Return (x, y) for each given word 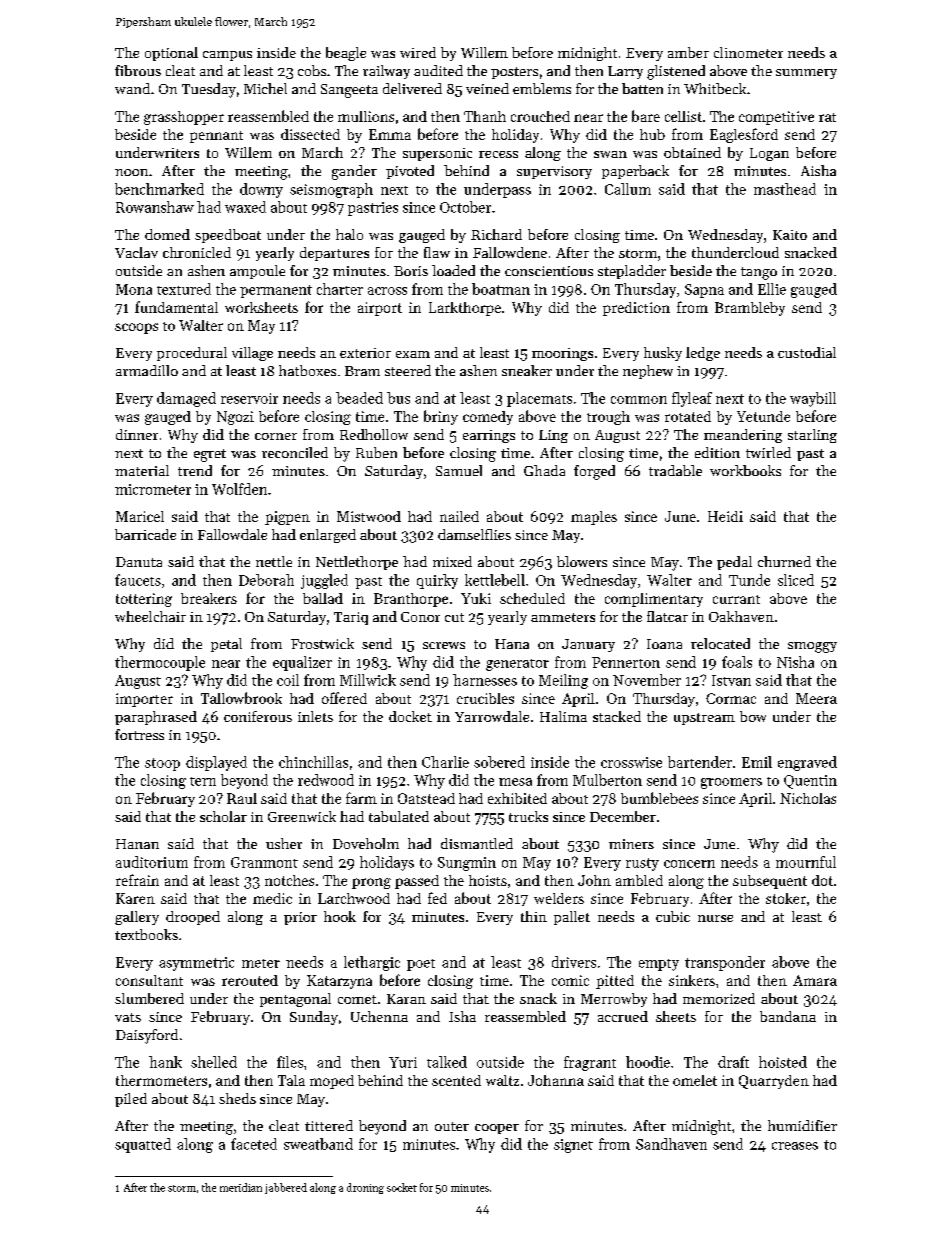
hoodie (648, 1062)
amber (688, 52)
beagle (346, 54)
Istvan (731, 680)
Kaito (790, 235)
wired (418, 52)
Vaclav (136, 252)
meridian (241, 1187)
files (290, 1062)
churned (784, 561)
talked (447, 1062)
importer (144, 700)
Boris (411, 271)
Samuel (459, 470)
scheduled (532, 598)
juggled (324, 581)
